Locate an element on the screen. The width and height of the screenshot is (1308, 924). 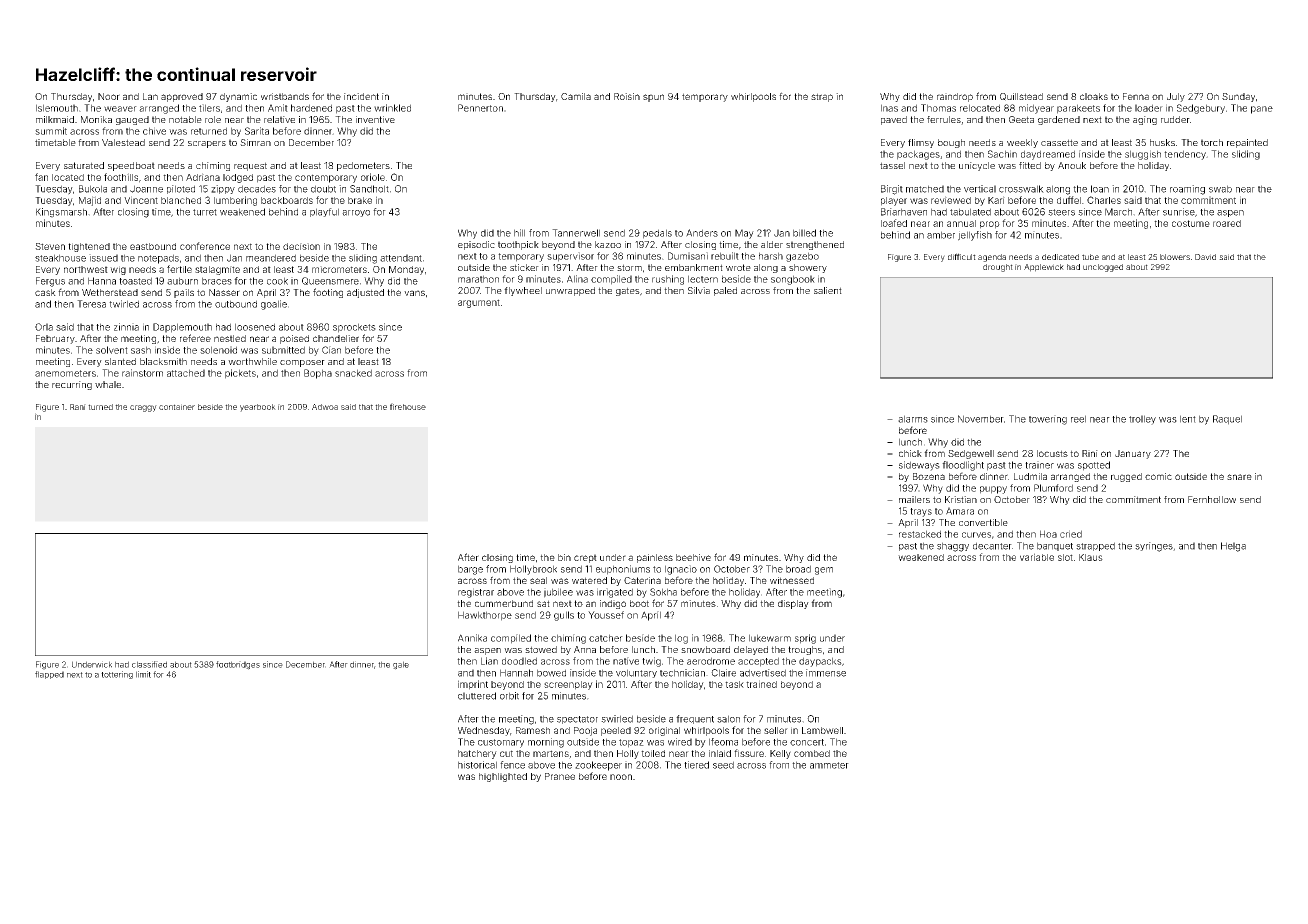
display is located at coordinates (793, 604).
